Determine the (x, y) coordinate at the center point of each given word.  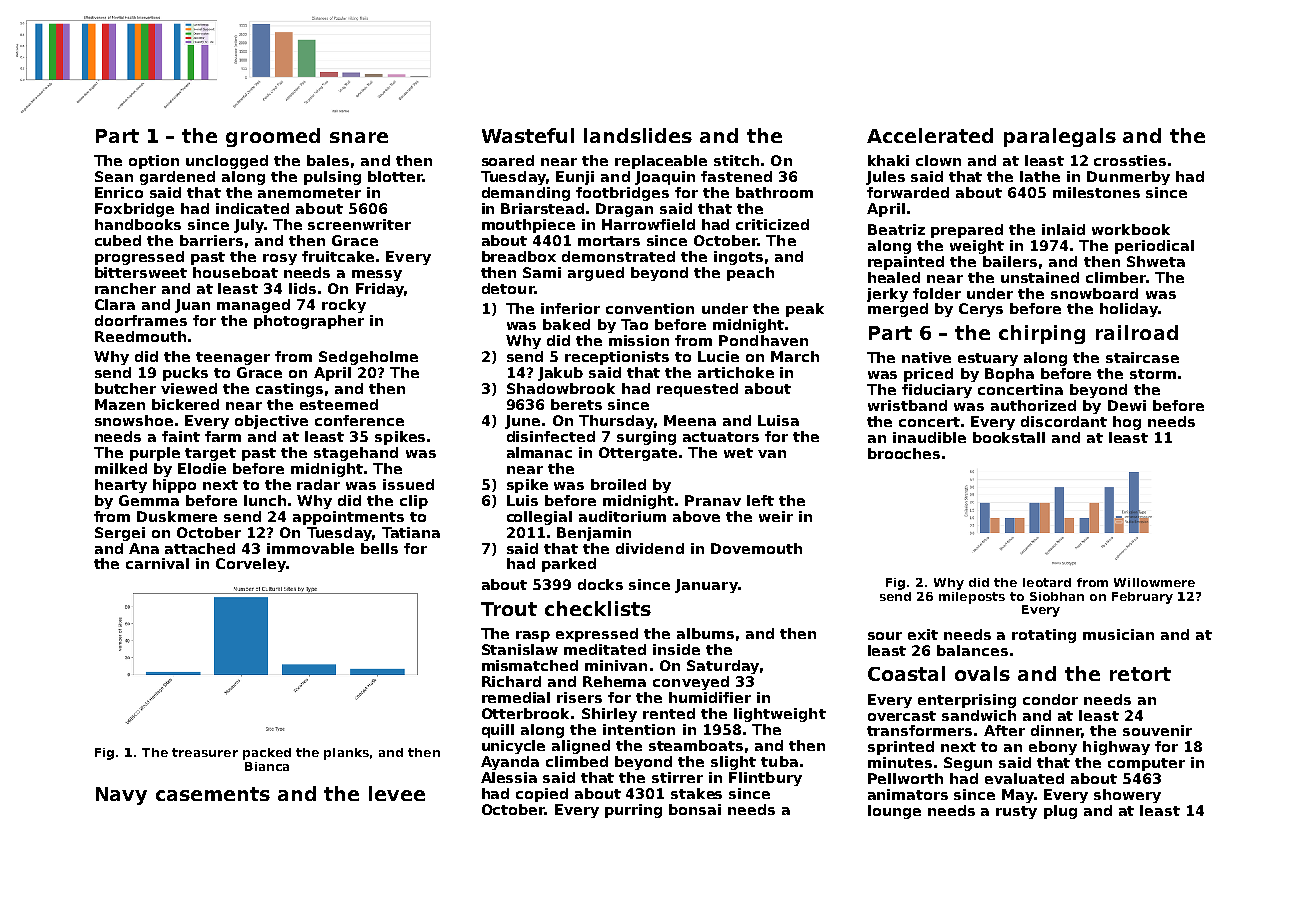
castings (289, 390)
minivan (616, 665)
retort (1140, 674)
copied (542, 795)
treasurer (205, 752)
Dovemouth (756, 548)
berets (576, 404)
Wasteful (528, 135)
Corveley (251, 565)
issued (408, 484)
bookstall (1009, 437)
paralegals (1060, 137)
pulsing (332, 178)
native (926, 357)
